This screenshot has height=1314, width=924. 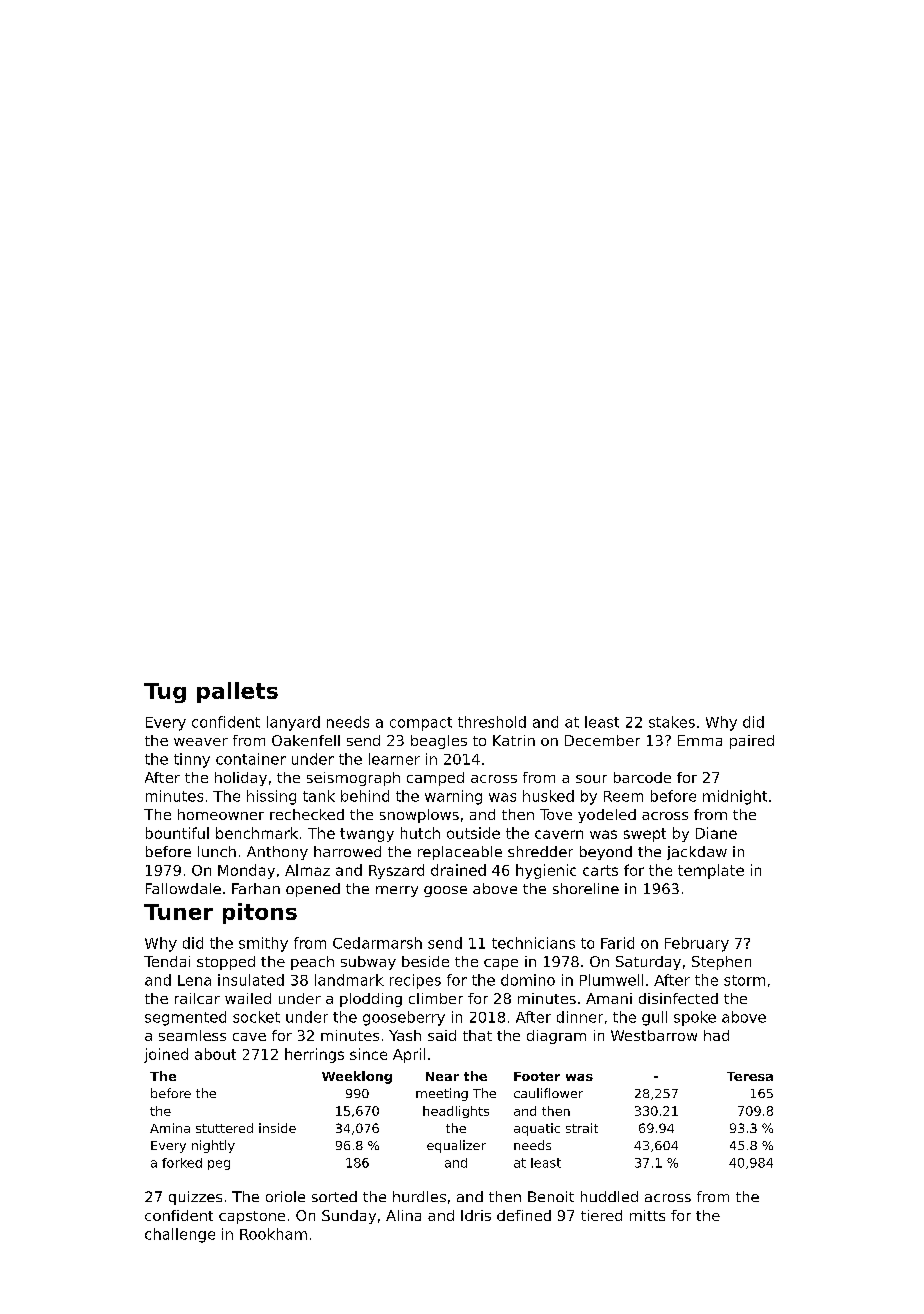 I want to click on Monday, so click(x=246, y=871).
